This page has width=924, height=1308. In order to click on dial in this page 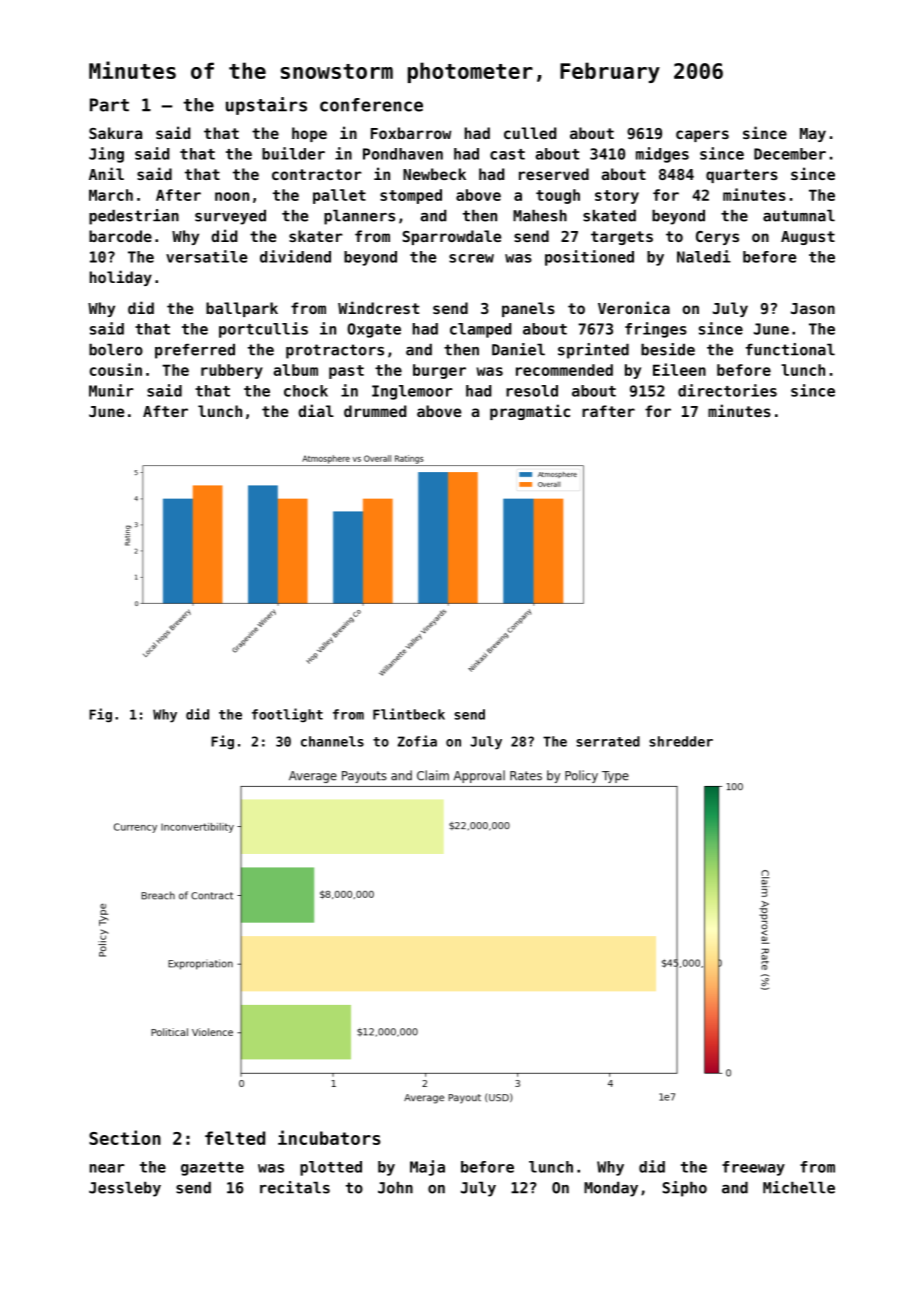, I will do `click(316, 410)`.
